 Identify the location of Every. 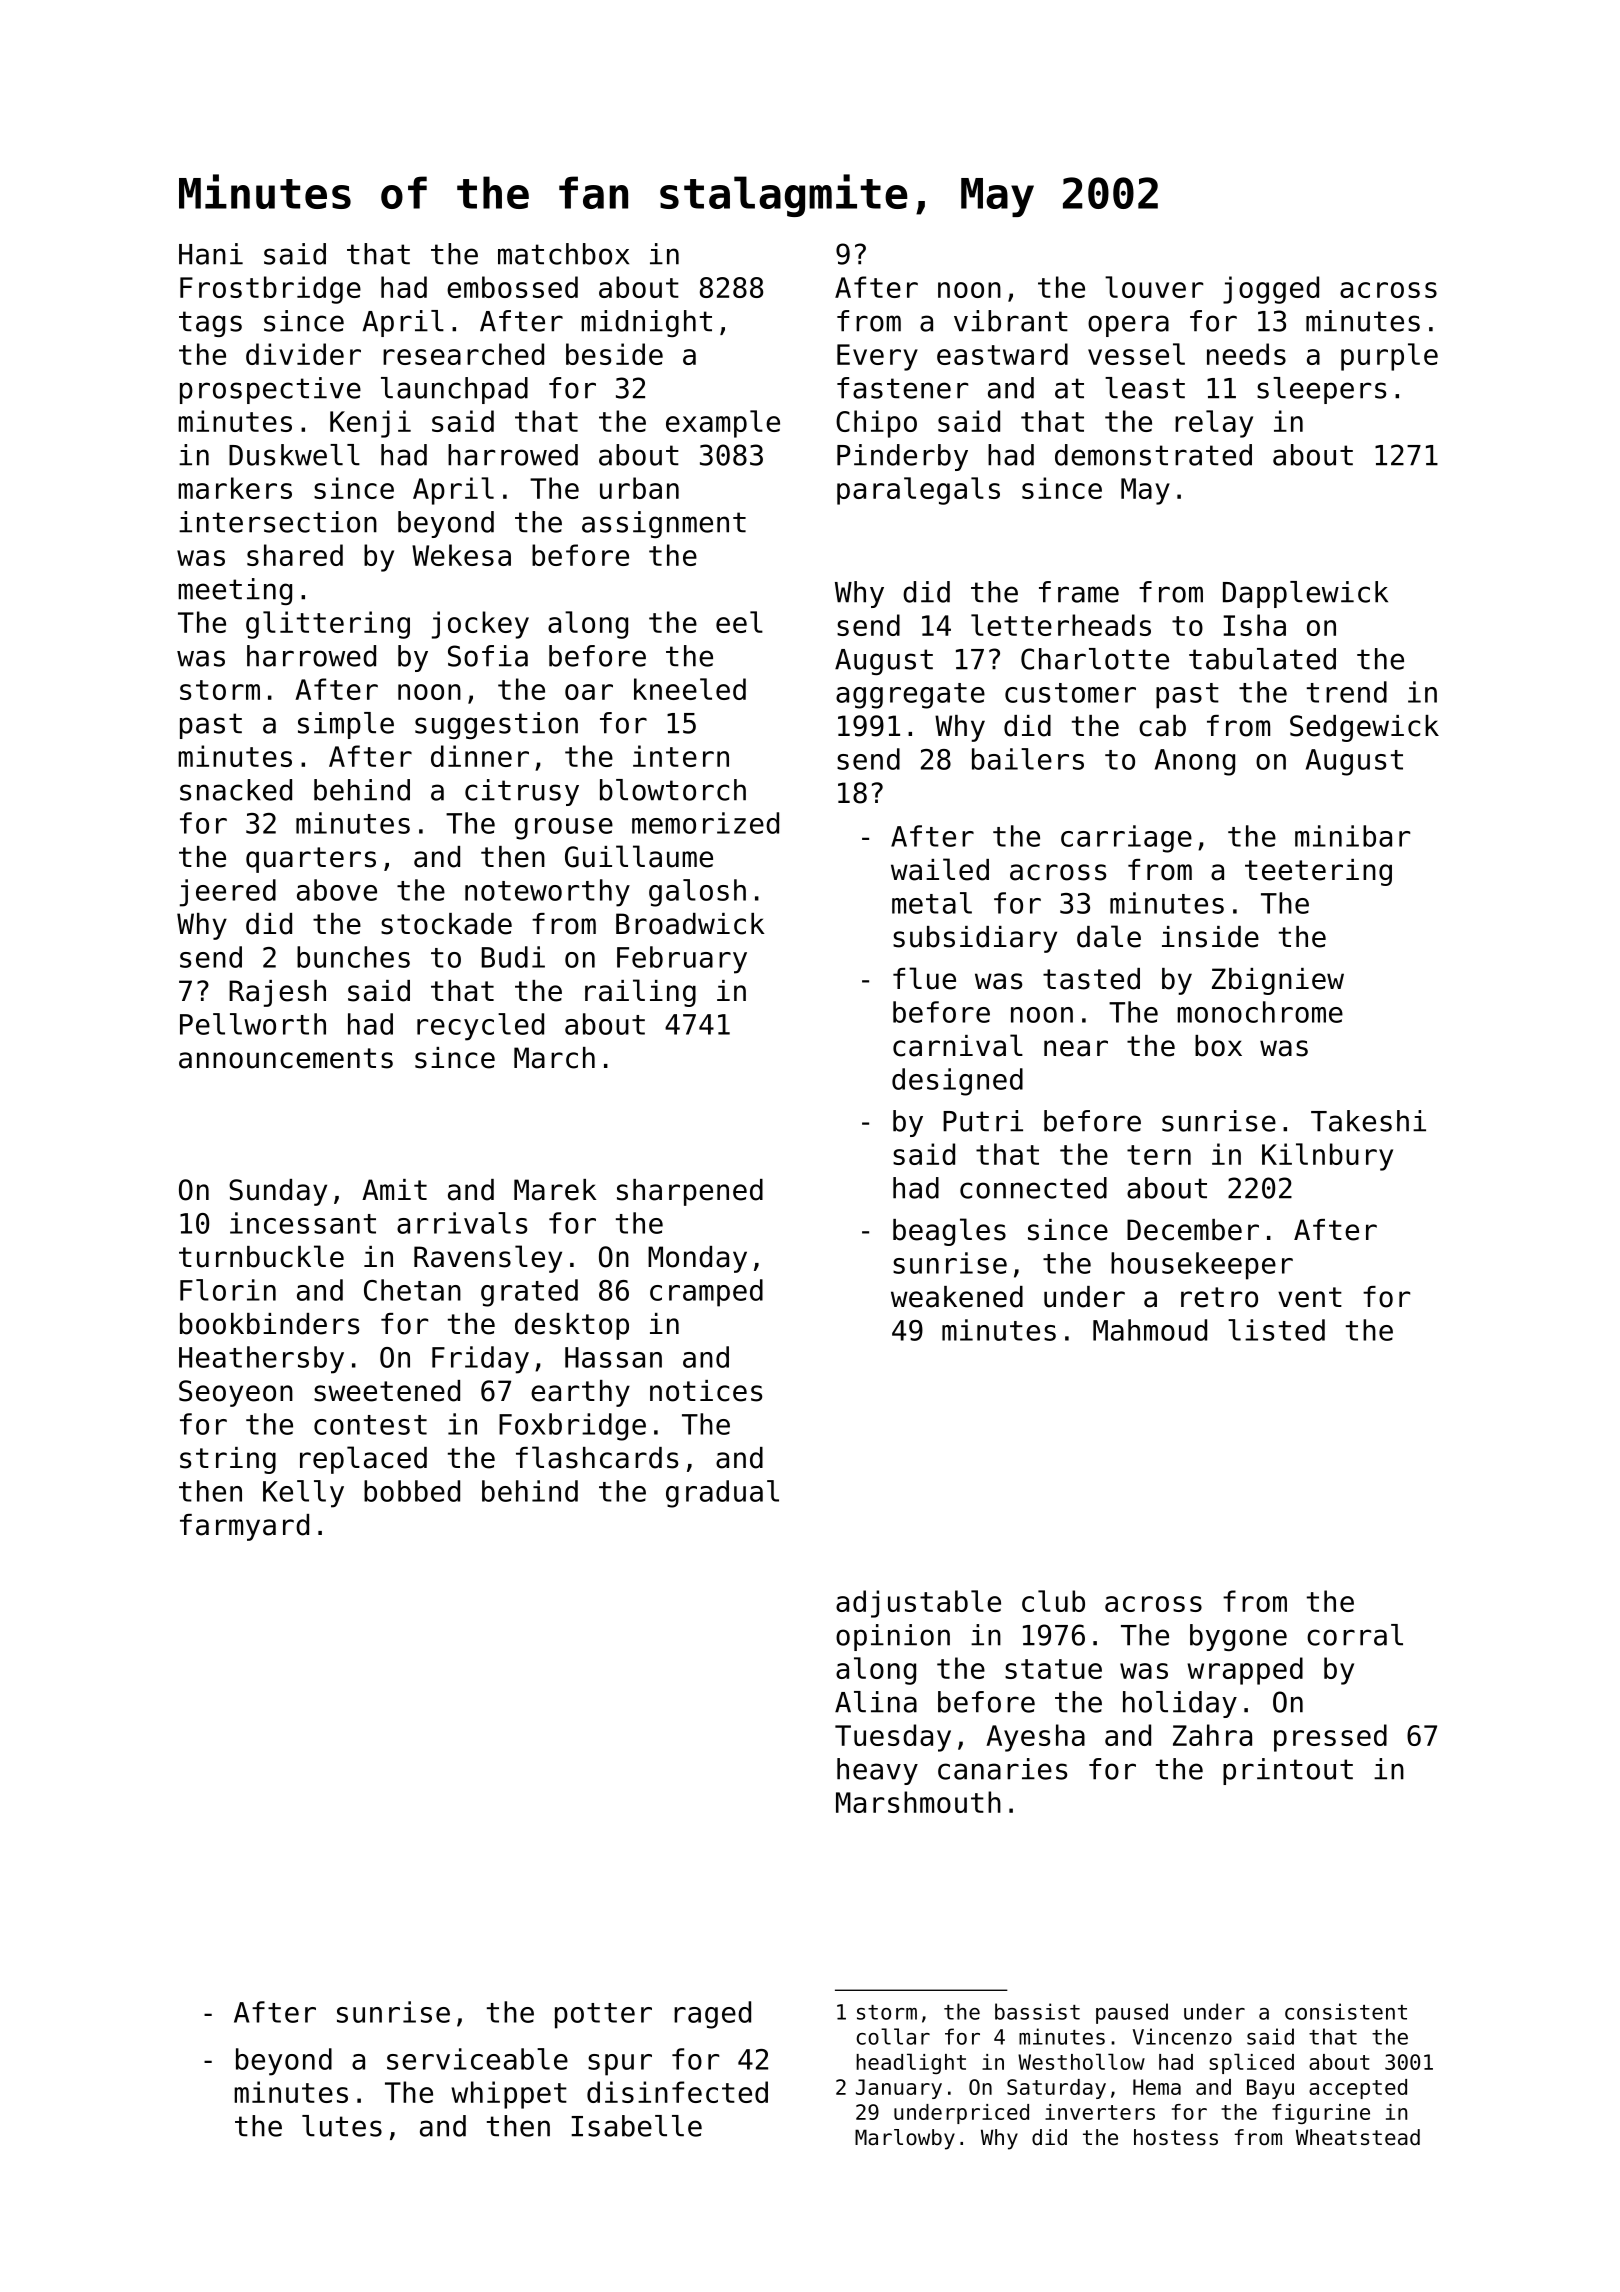
(877, 357).
